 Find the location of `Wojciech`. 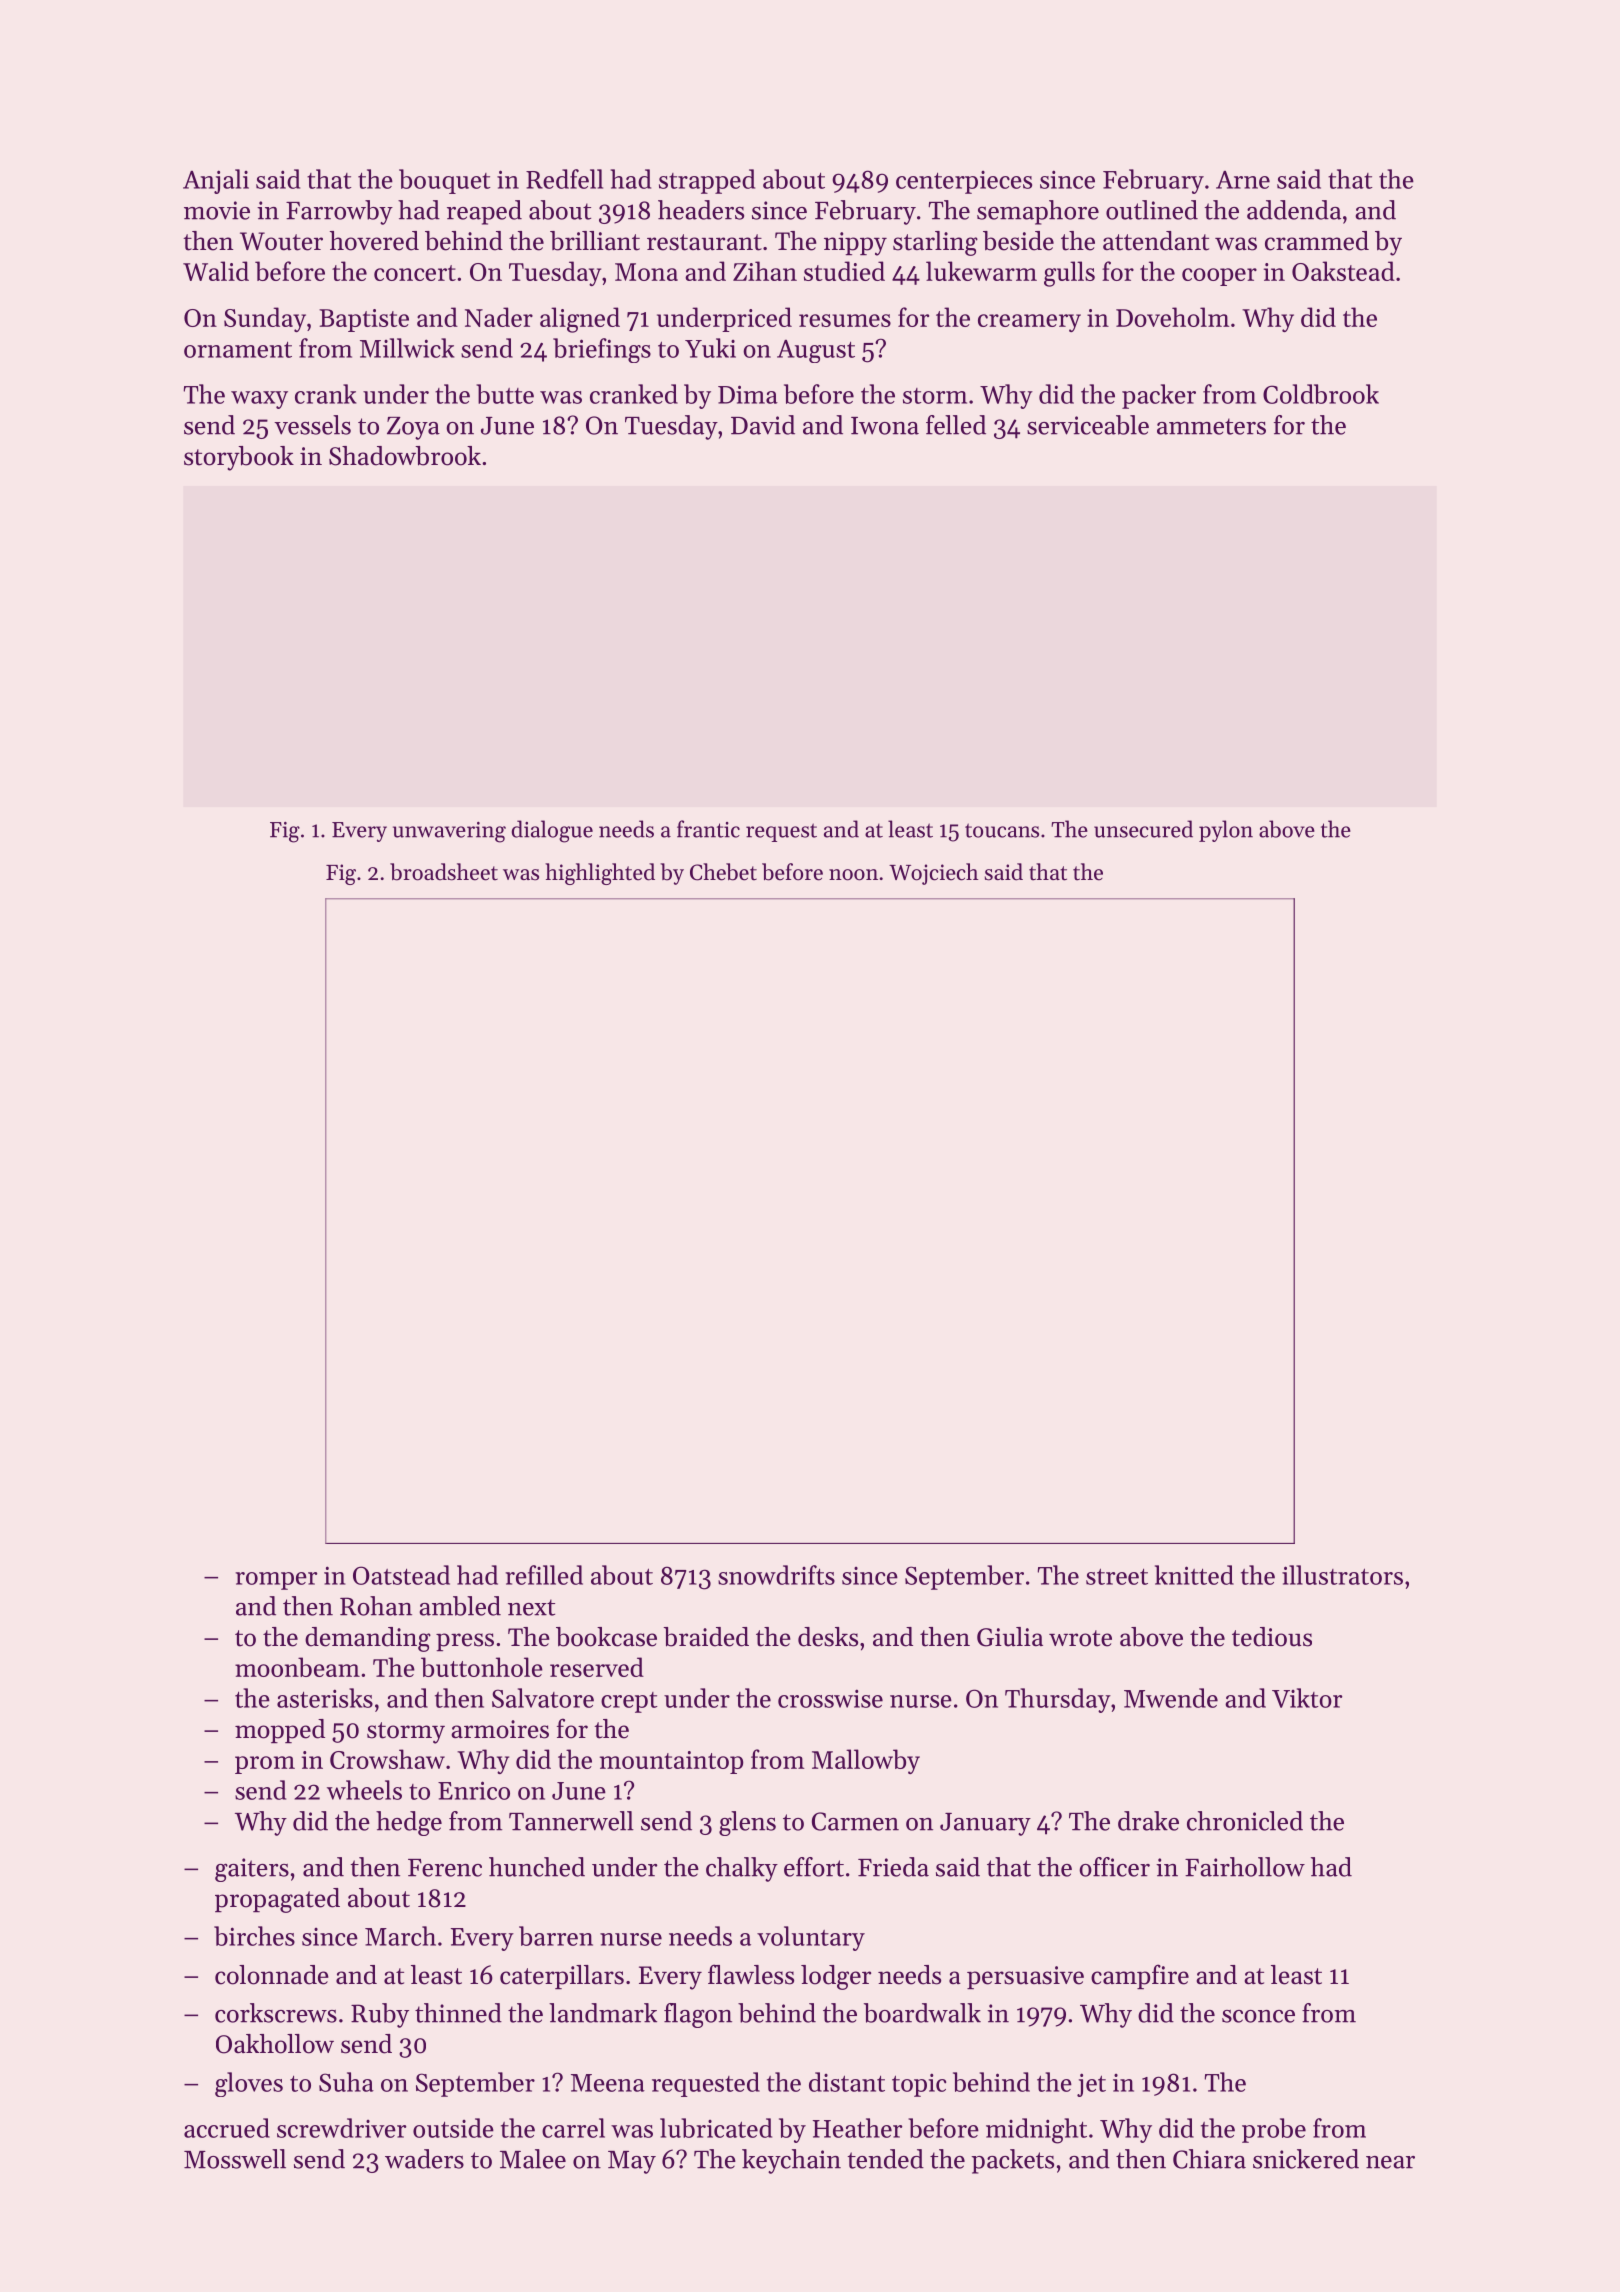

Wojciech is located at coordinates (934, 874).
